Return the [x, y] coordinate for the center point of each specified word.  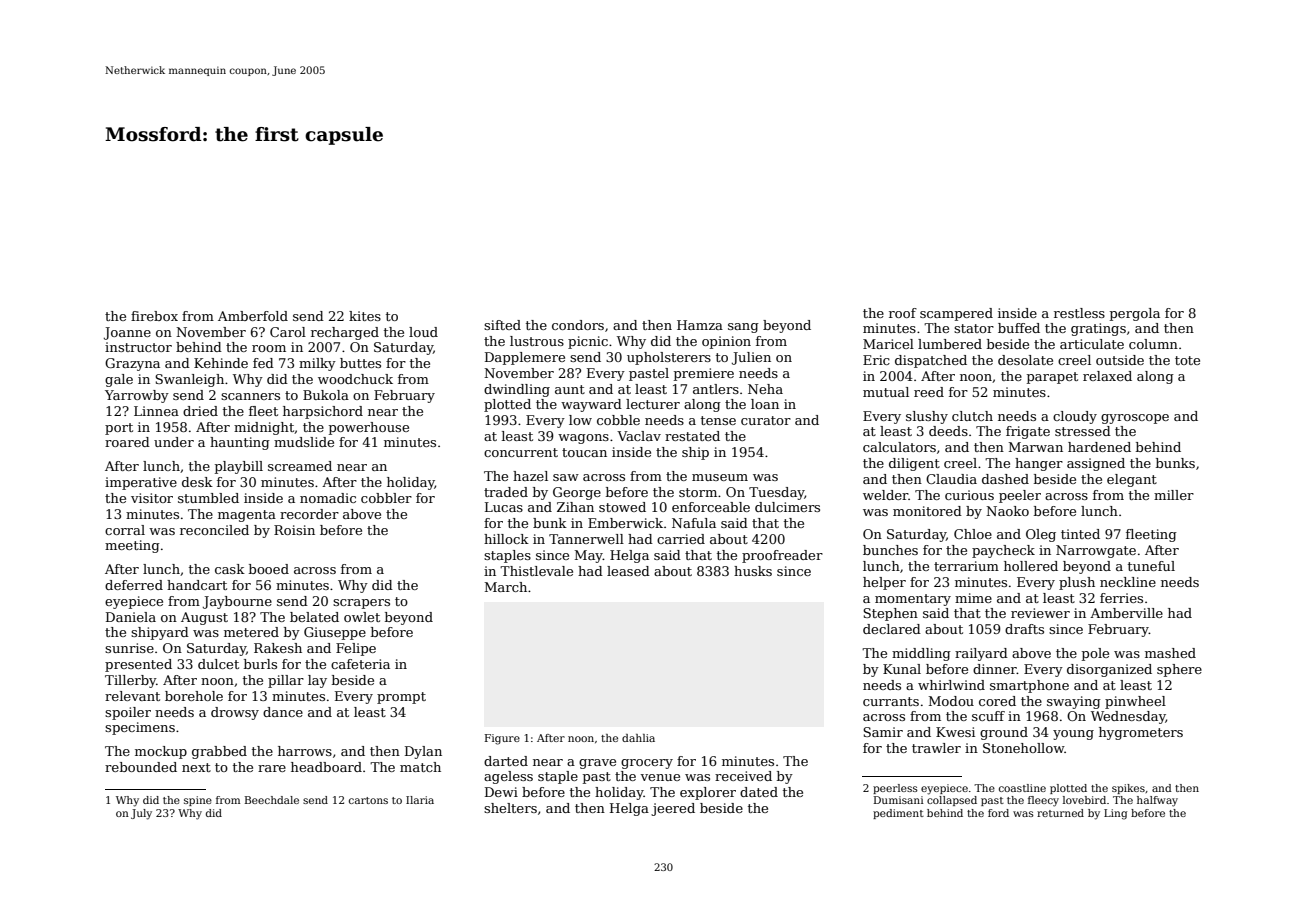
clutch [972, 416]
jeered [673, 809]
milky [317, 364]
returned [1060, 813]
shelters [510, 808]
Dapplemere [525, 358]
